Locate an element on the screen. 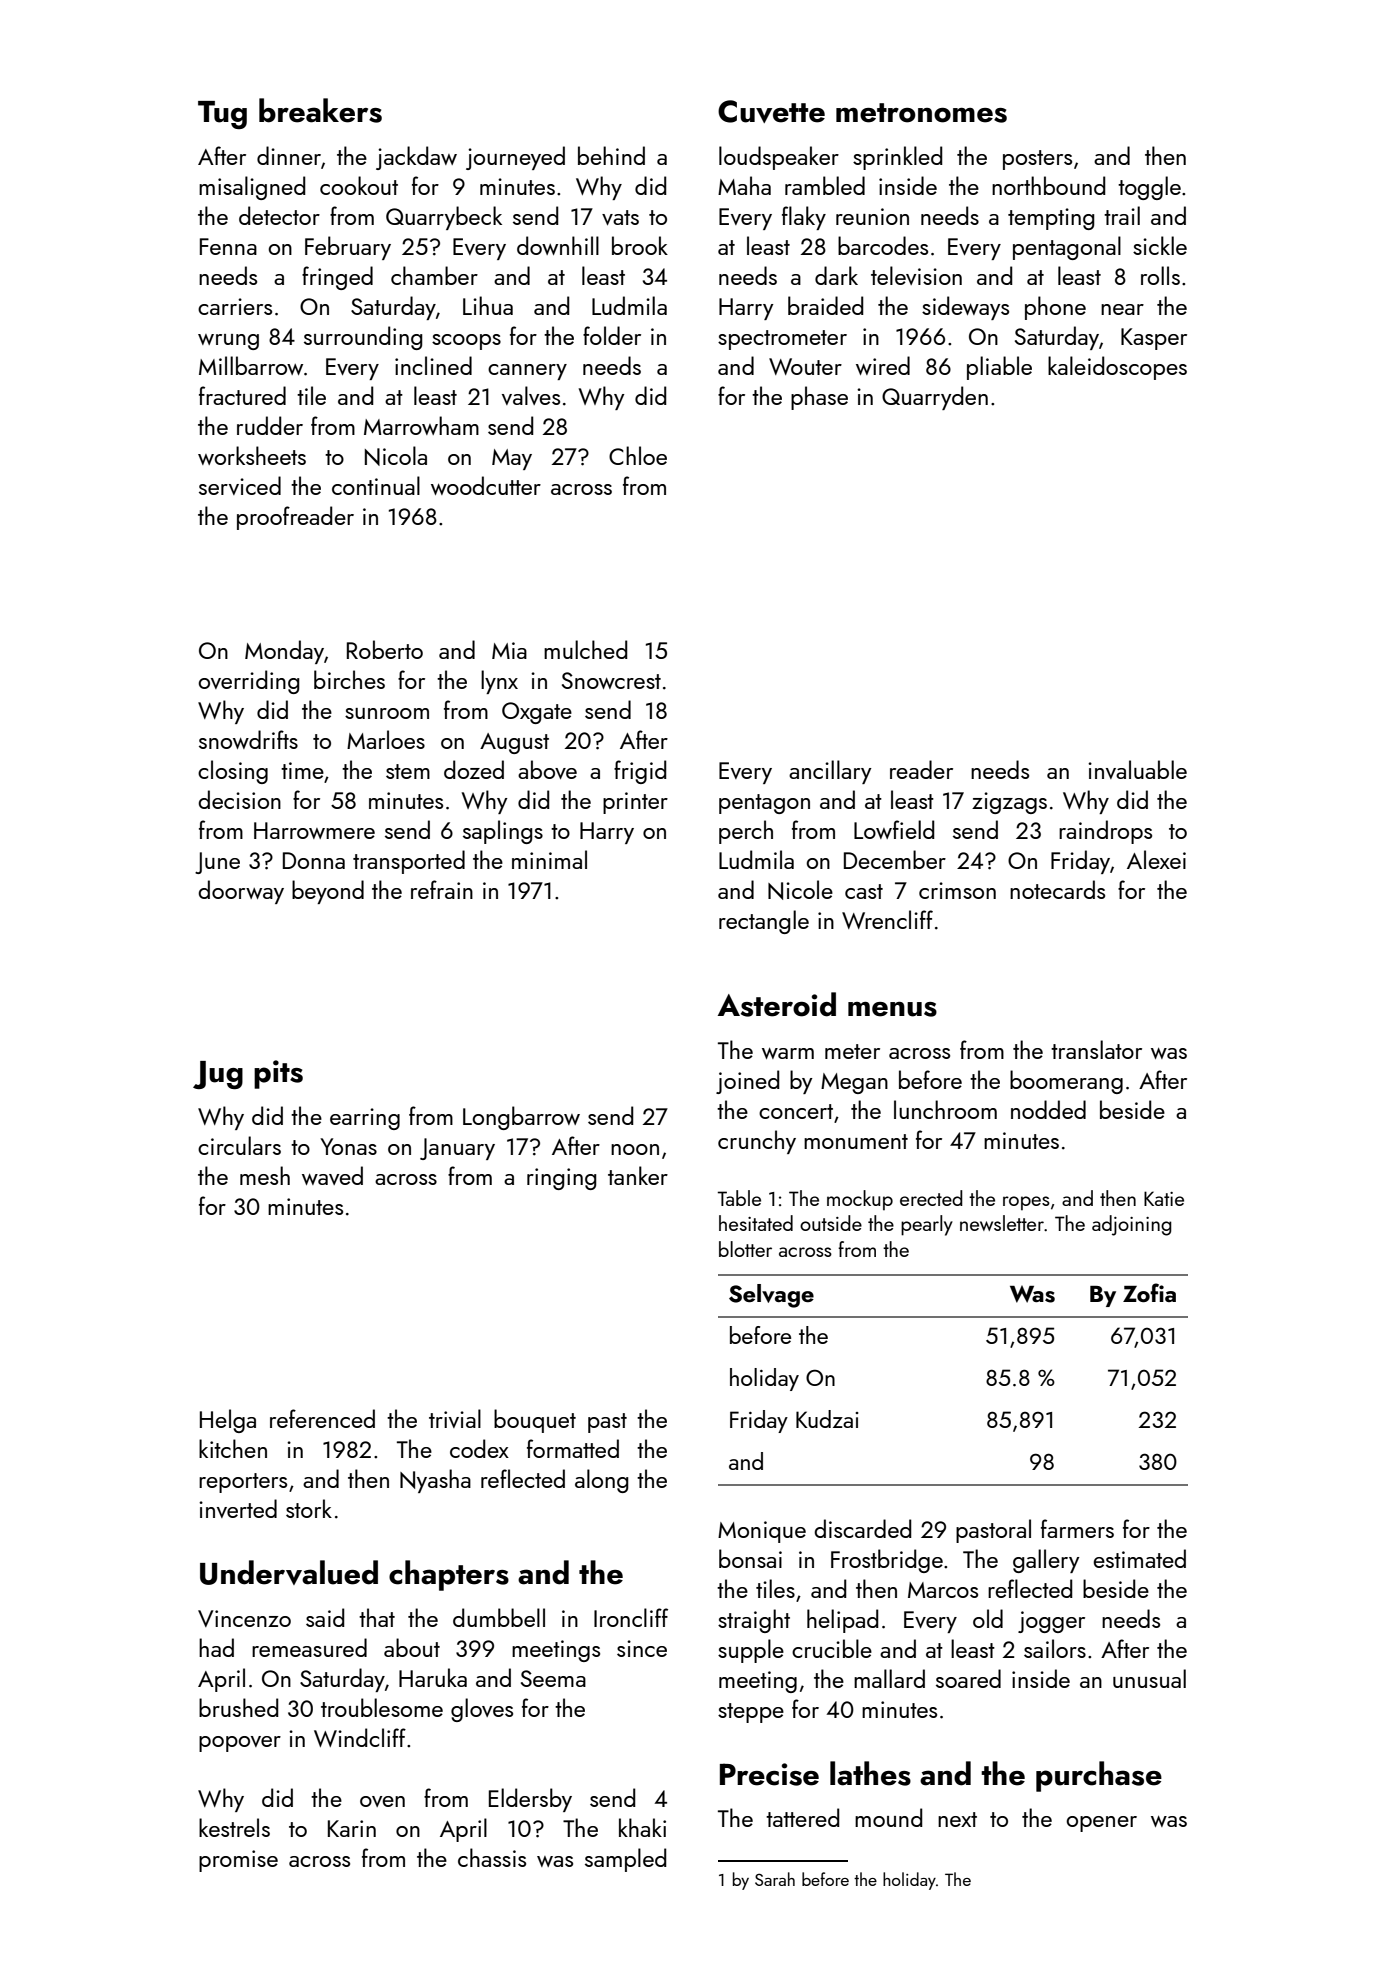 The image size is (1386, 1969). phase is located at coordinates (819, 398).
